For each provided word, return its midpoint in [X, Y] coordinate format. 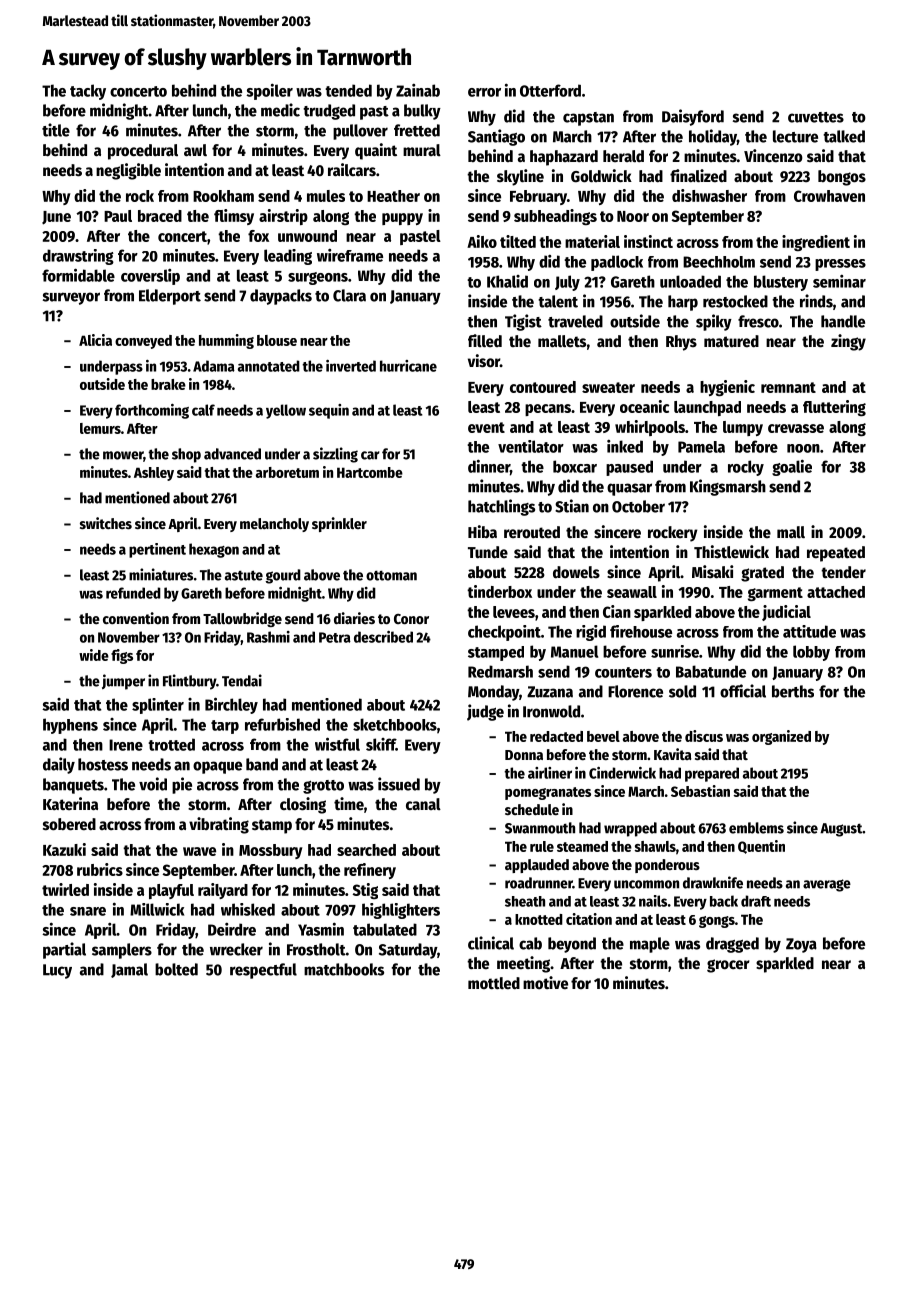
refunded [133, 593]
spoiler [269, 91]
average [827, 885]
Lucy [57, 971]
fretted [417, 130]
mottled [494, 983]
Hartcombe [370, 472]
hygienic [727, 388]
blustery [781, 283]
